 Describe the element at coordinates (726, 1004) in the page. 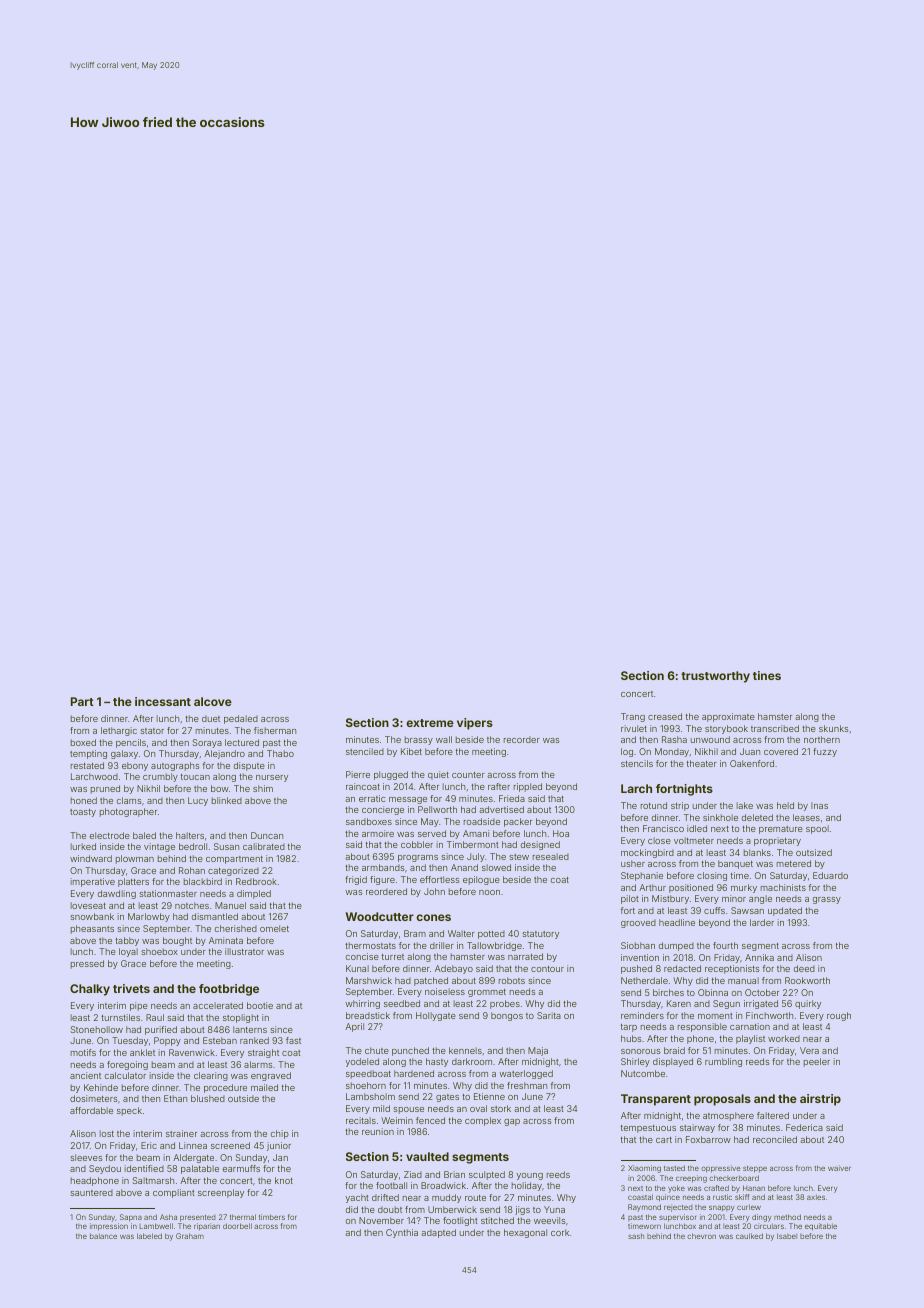

I see `Segun` at that location.
